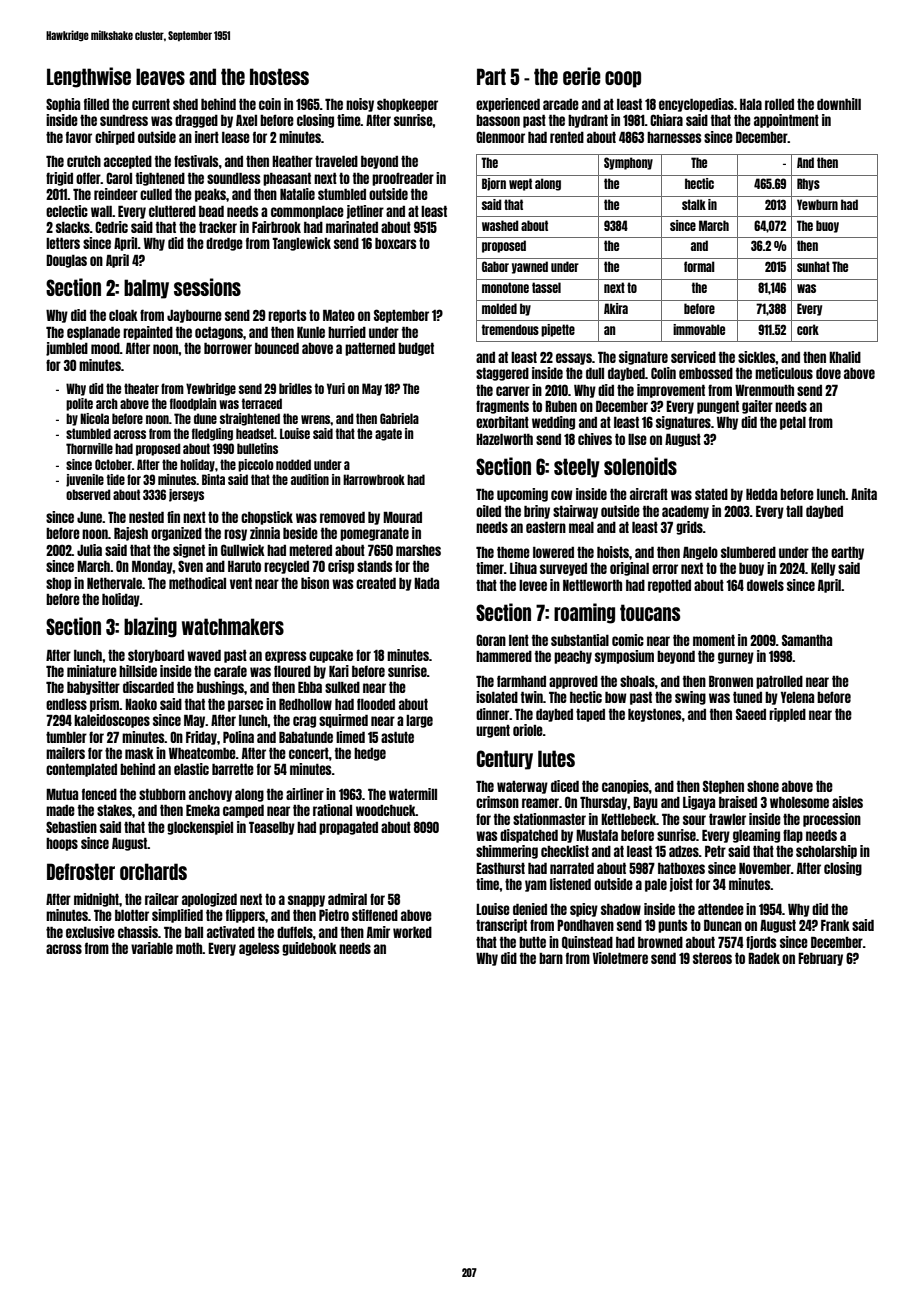  I want to click on polite, so click(79, 404).
